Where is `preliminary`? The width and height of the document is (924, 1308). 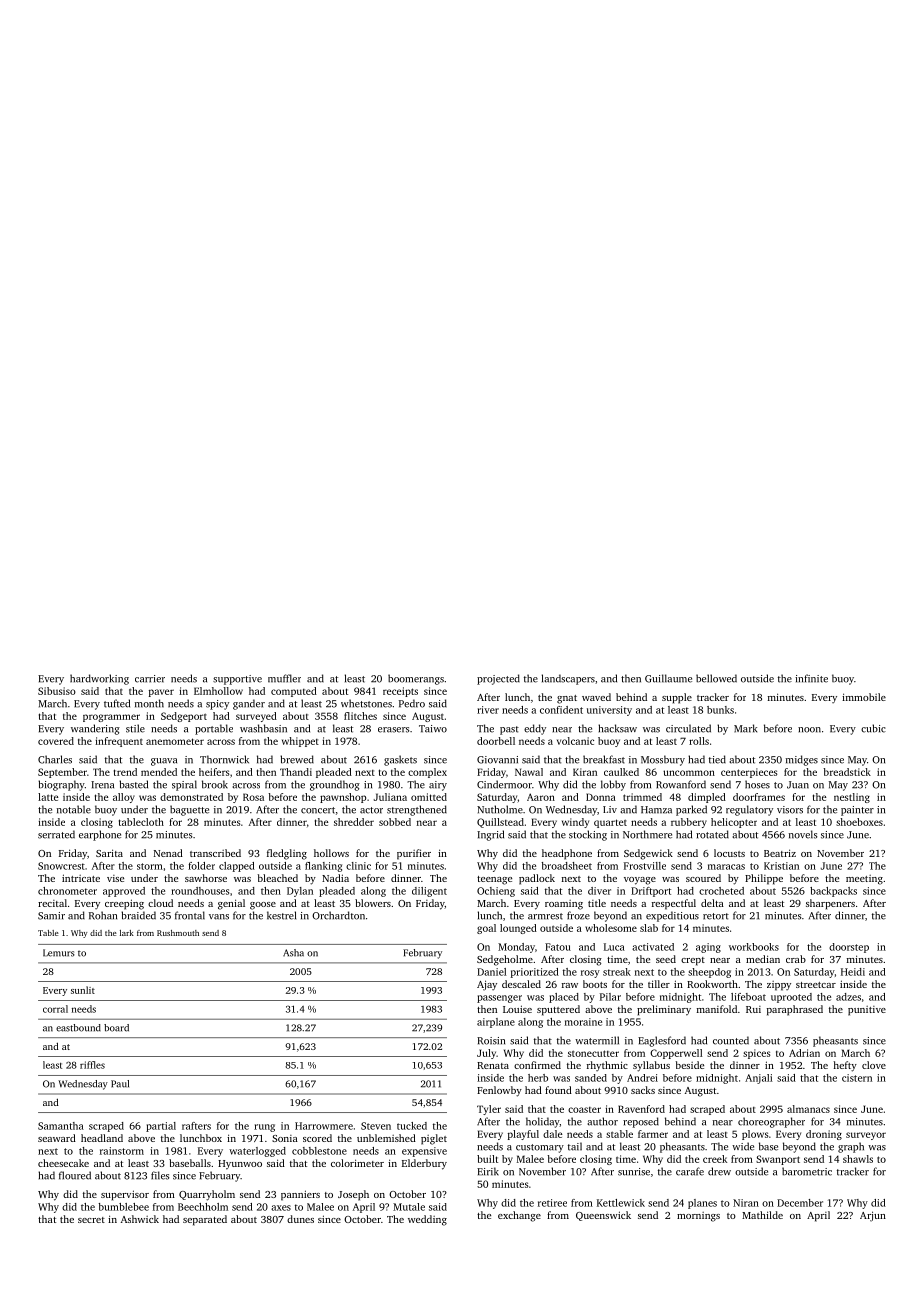
preliminary is located at coordinates (664, 1010).
